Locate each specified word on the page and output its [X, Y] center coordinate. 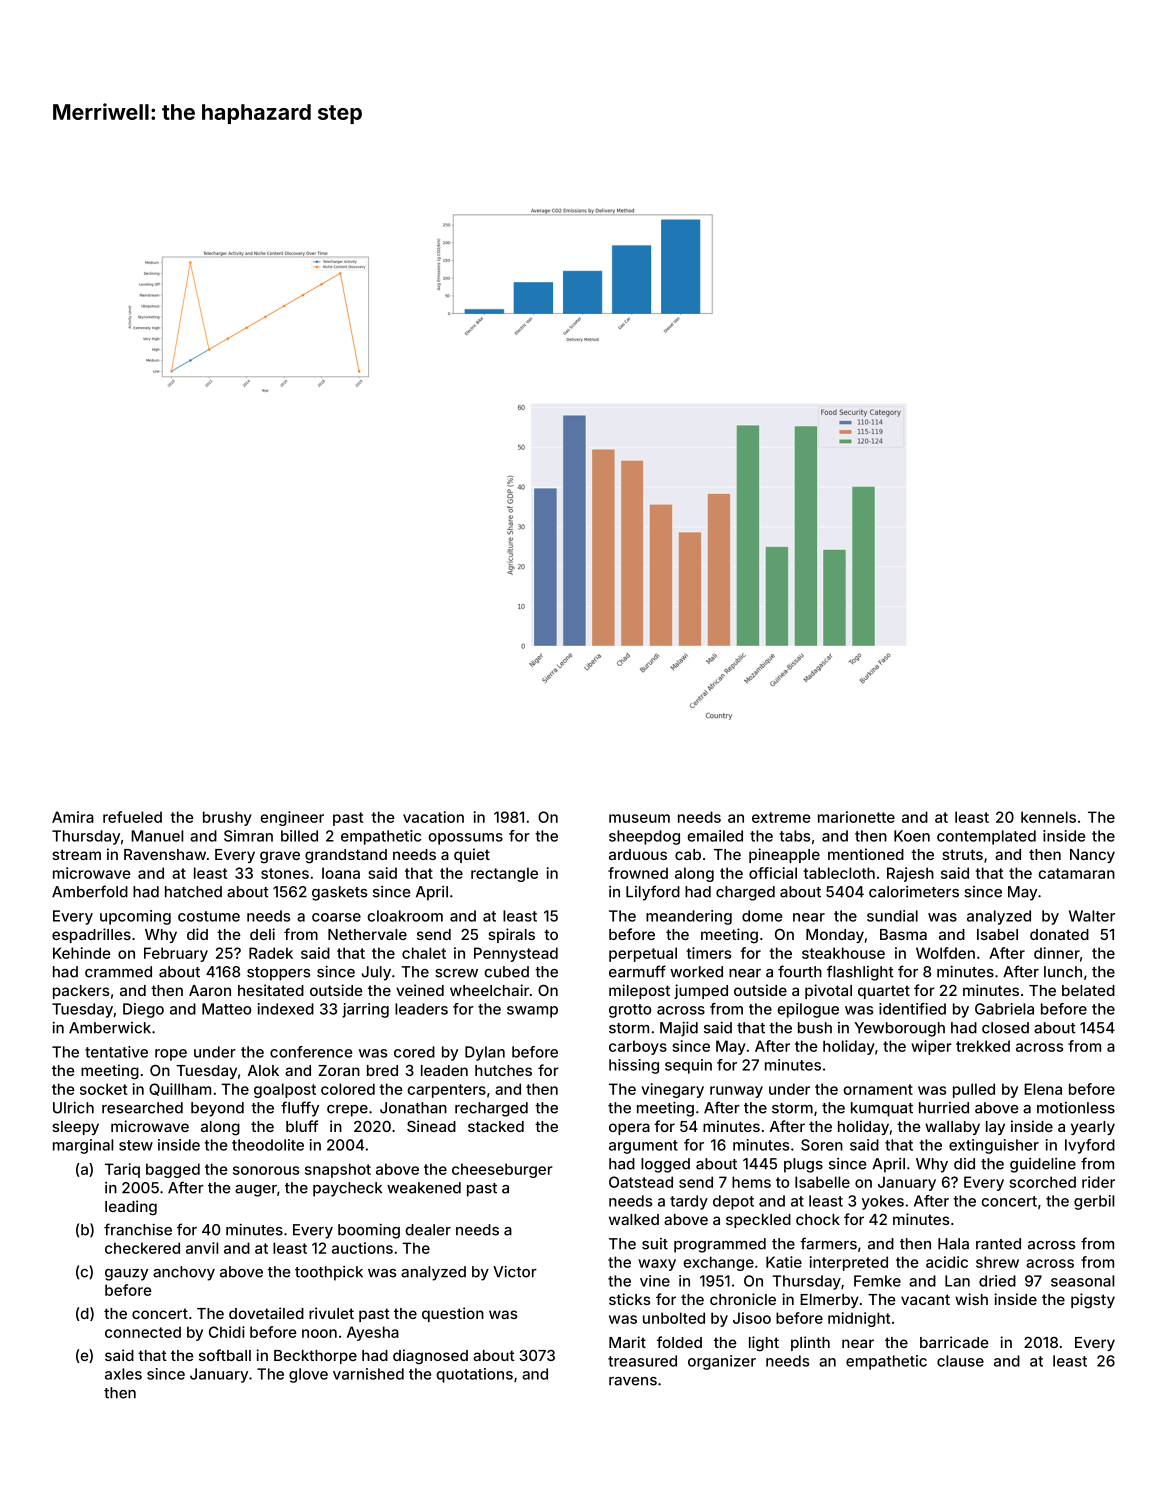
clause [960, 1361]
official [773, 873]
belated [1088, 990]
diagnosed [430, 1357]
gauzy [126, 1275]
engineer [292, 818]
